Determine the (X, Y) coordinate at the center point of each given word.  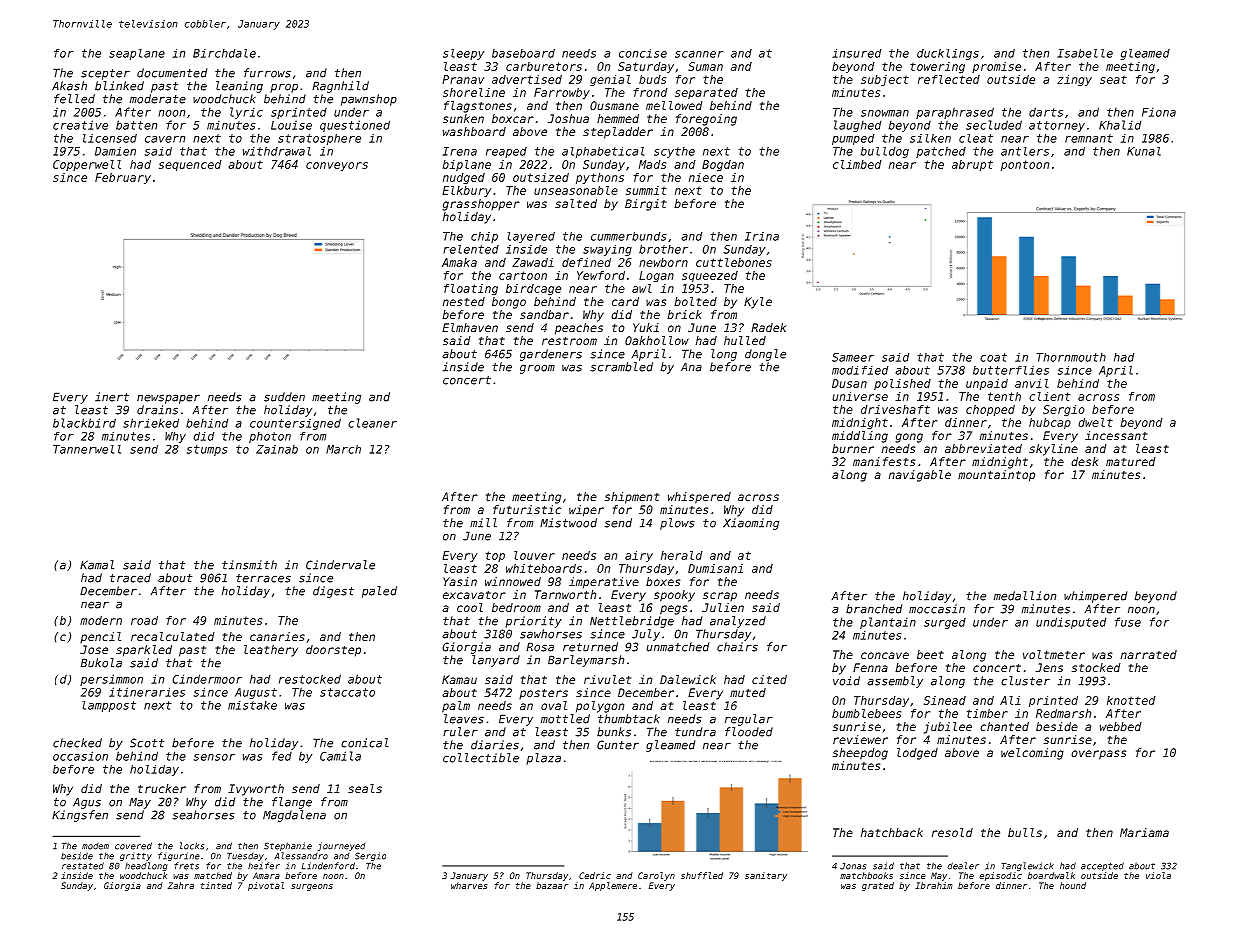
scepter (105, 74)
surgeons (312, 887)
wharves (469, 885)
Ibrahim (934, 885)
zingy (1074, 80)
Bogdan (723, 165)
